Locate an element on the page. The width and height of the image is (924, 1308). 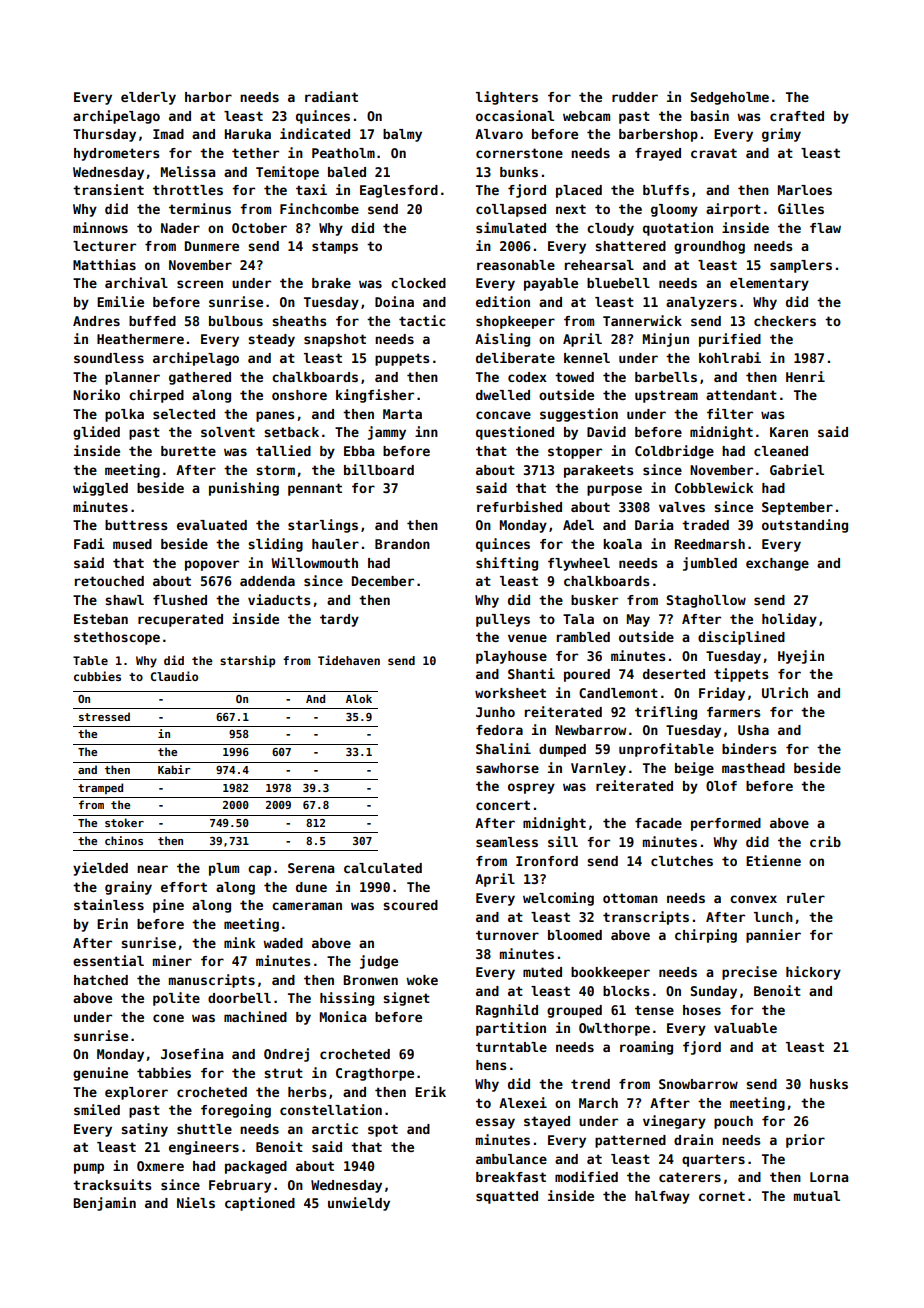
unwieldy is located at coordinates (359, 1204).
